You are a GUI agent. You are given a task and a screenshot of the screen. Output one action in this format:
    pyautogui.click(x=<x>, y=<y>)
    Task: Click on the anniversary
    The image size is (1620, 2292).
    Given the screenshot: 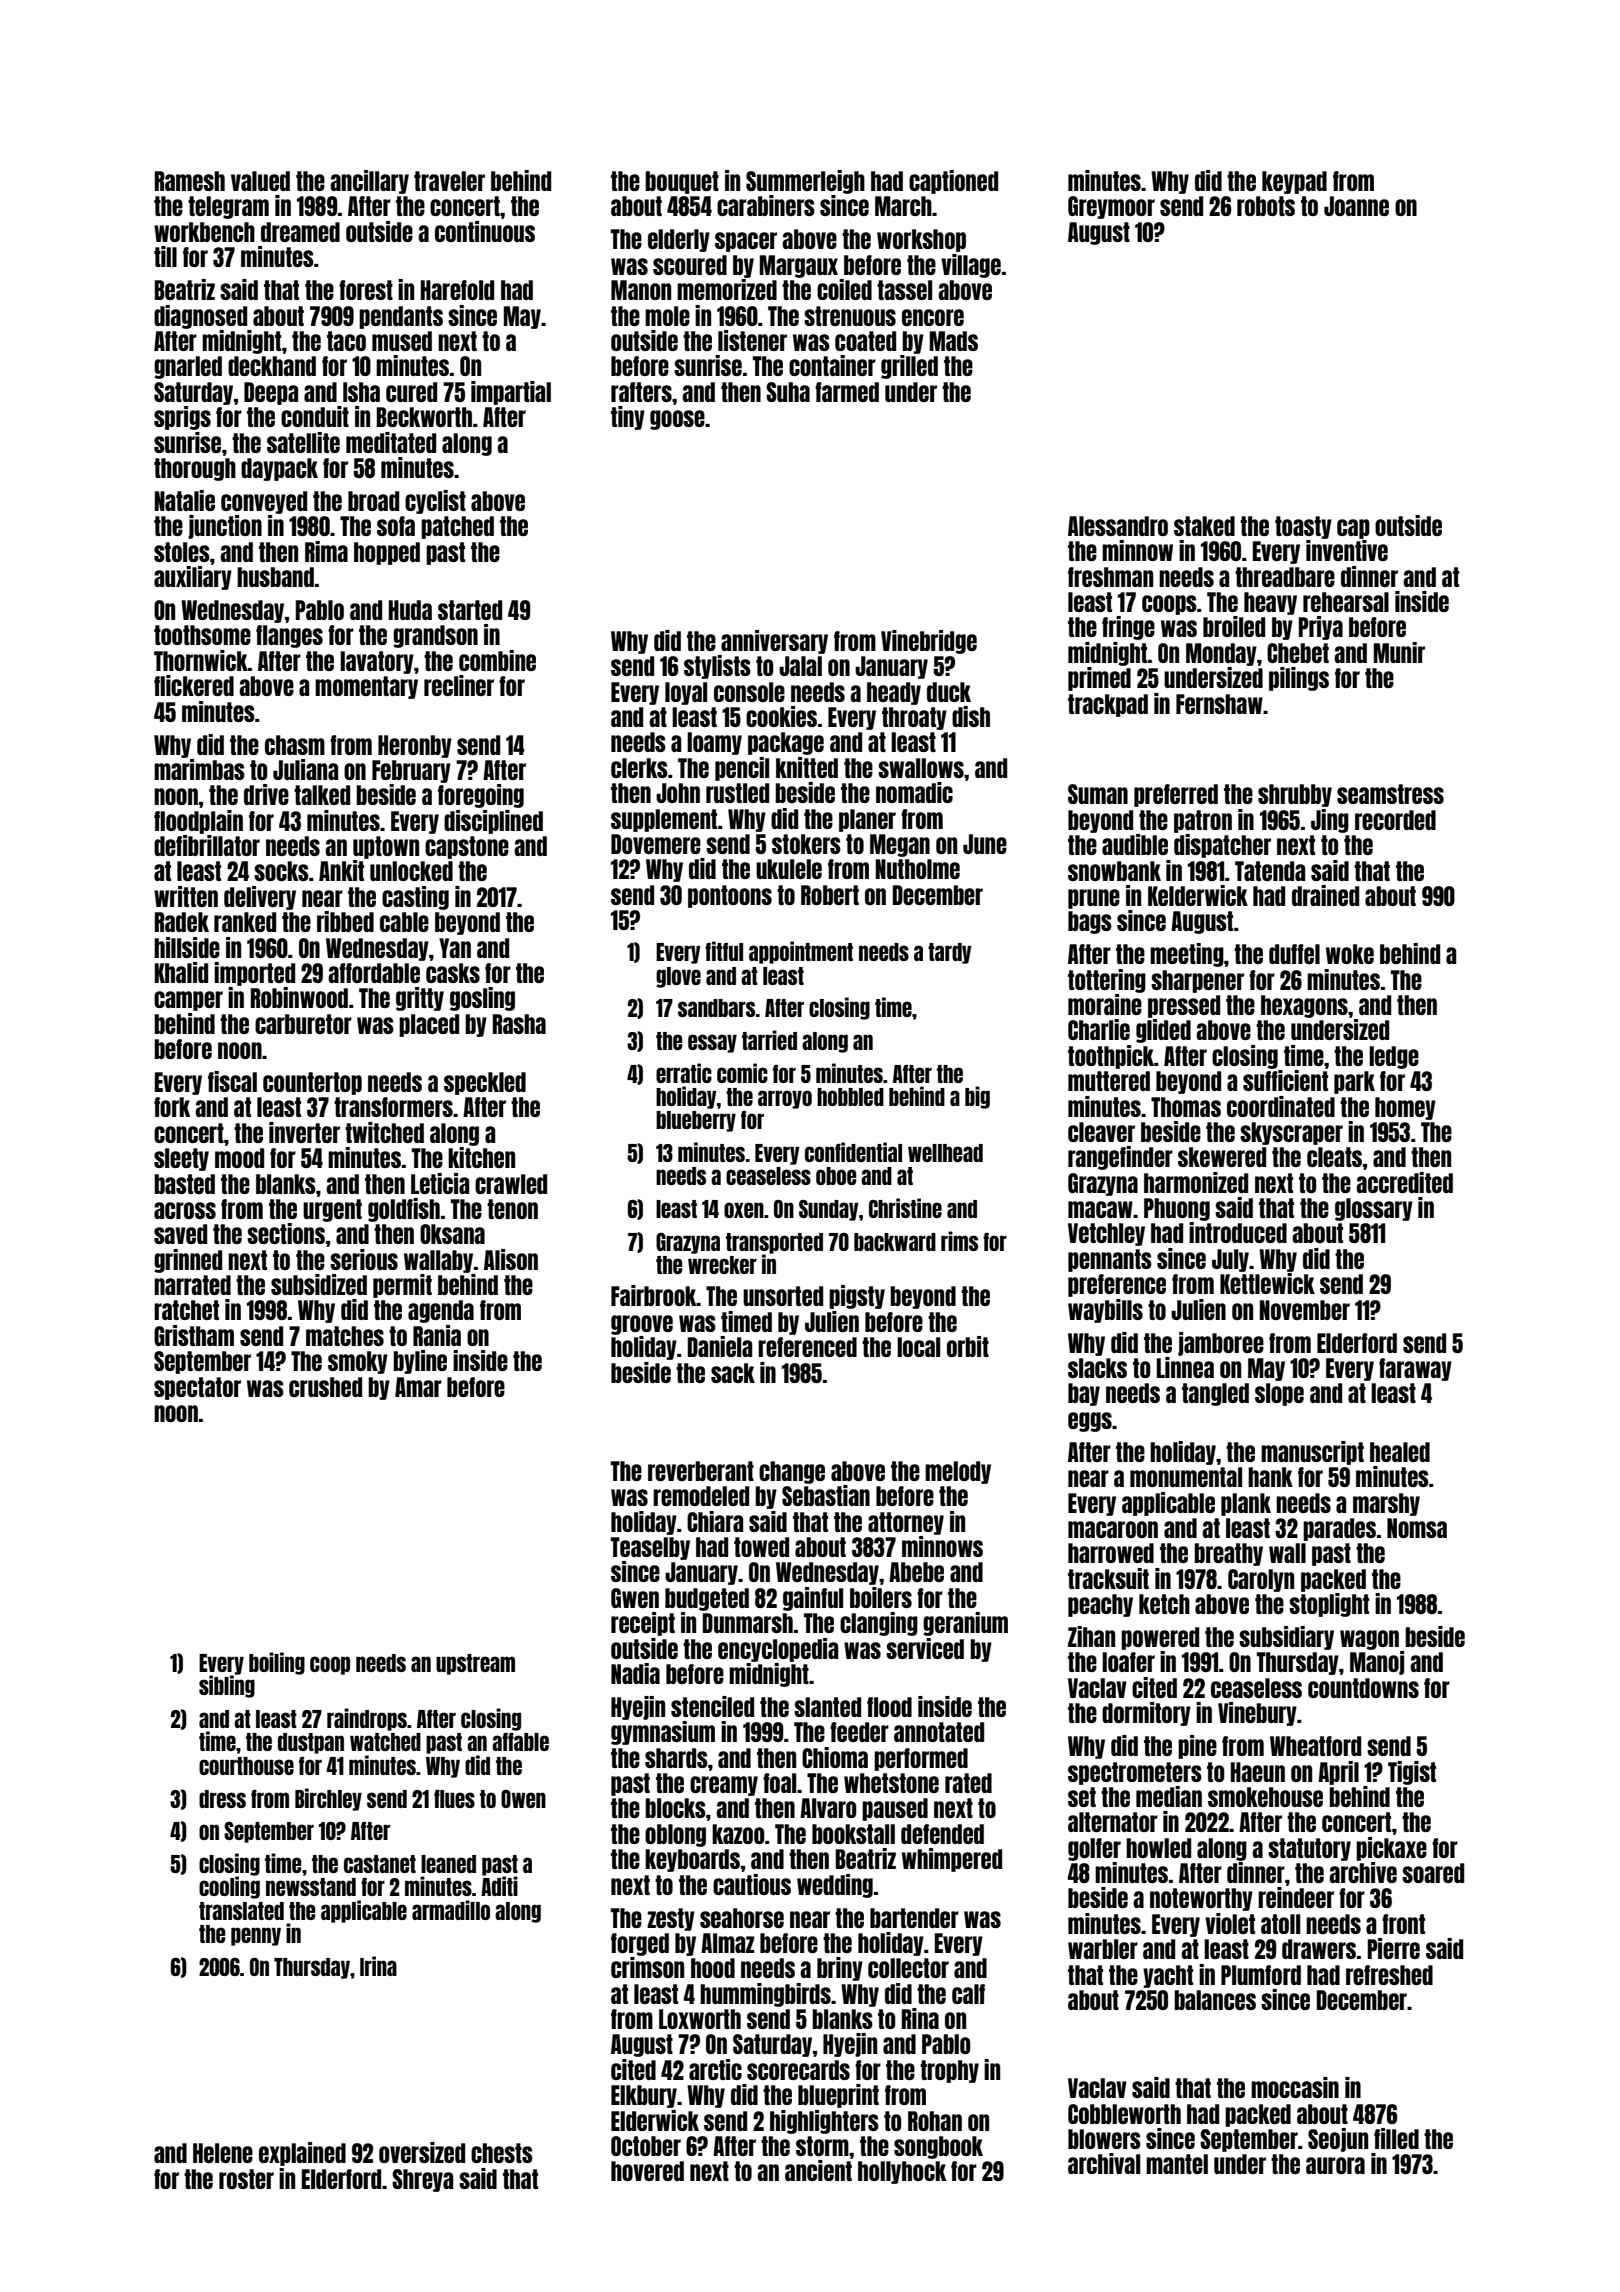 What is the action you would take?
    pyautogui.click(x=774, y=642)
